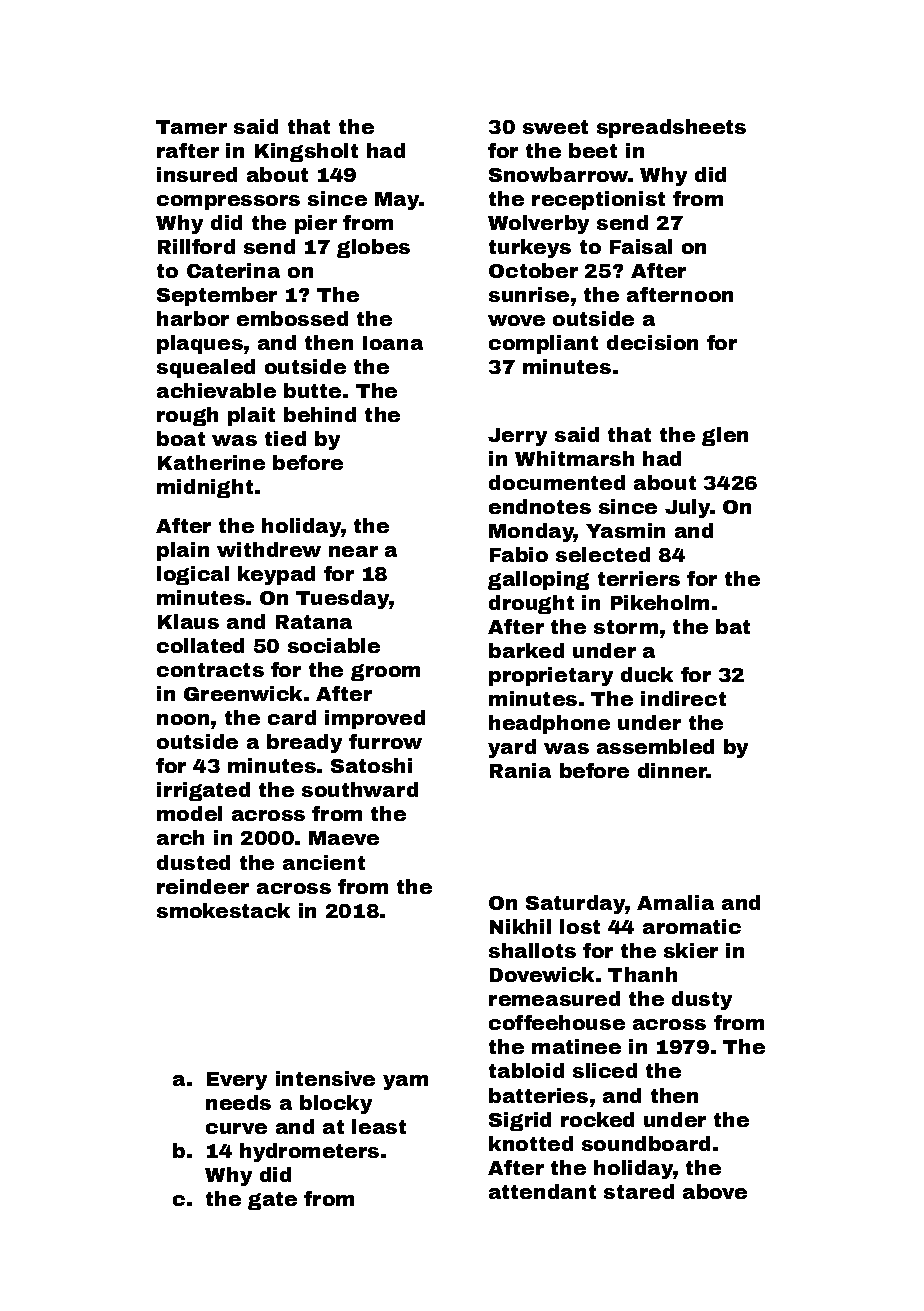  What do you see at coordinates (655, 746) in the image?
I see `assembled` at bounding box center [655, 746].
